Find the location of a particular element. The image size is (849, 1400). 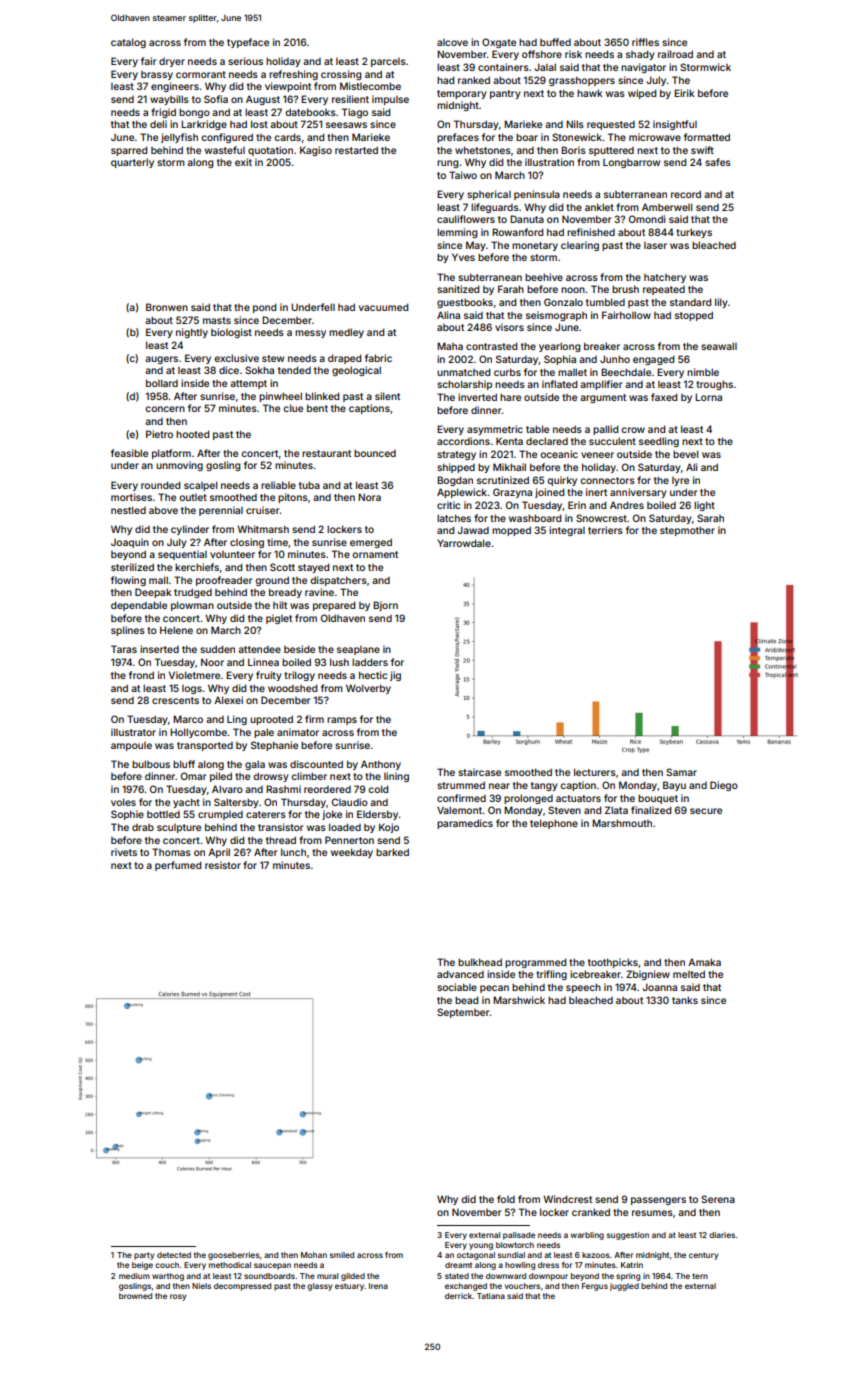

serious is located at coordinates (245, 61).
